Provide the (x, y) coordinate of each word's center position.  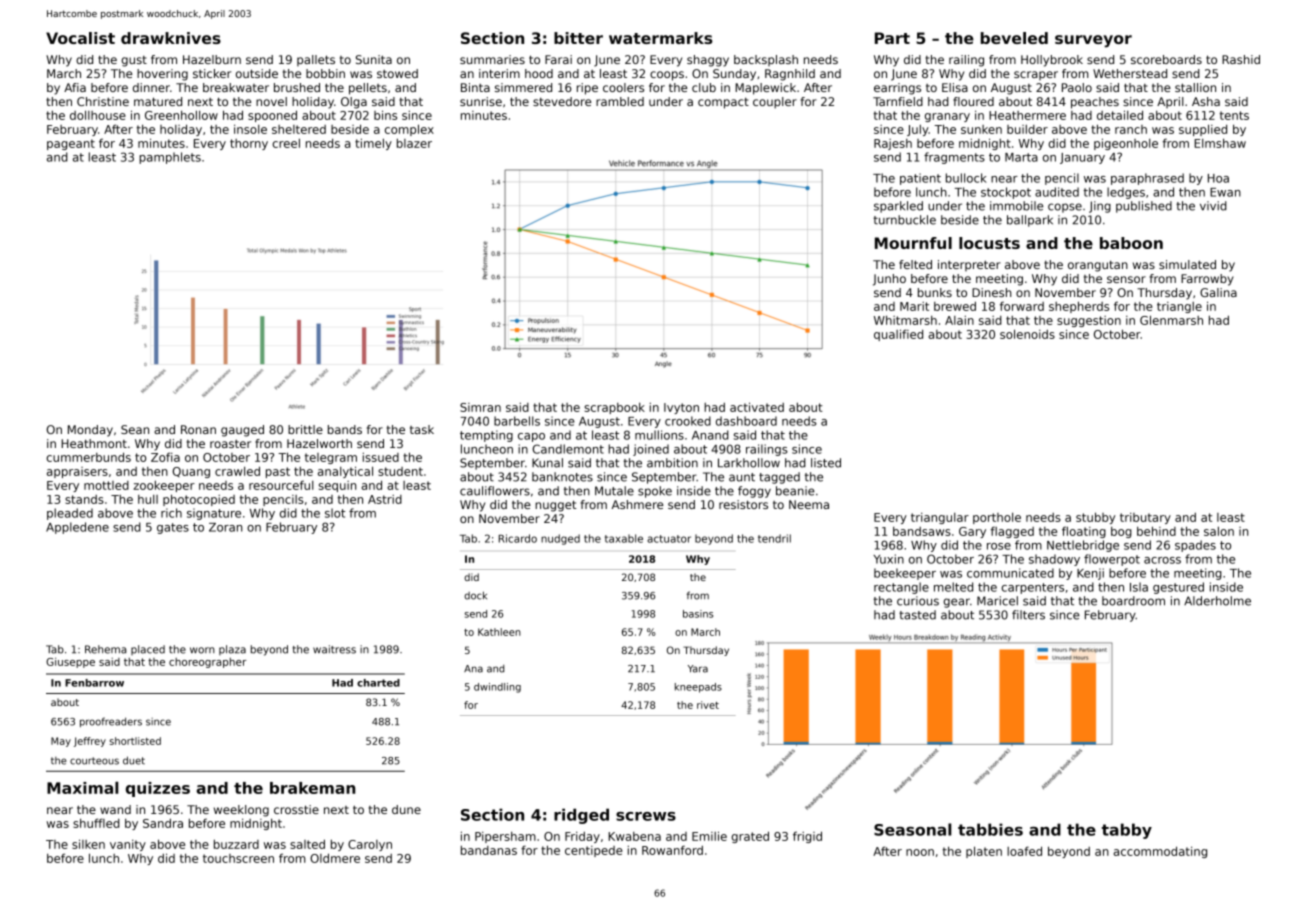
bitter (578, 38)
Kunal (547, 463)
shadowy (1054, 560)
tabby (1127, 831)
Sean (135, 429)
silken (88, 844)
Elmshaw (1220, 143)
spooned (272, 116)
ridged (581, 816)
